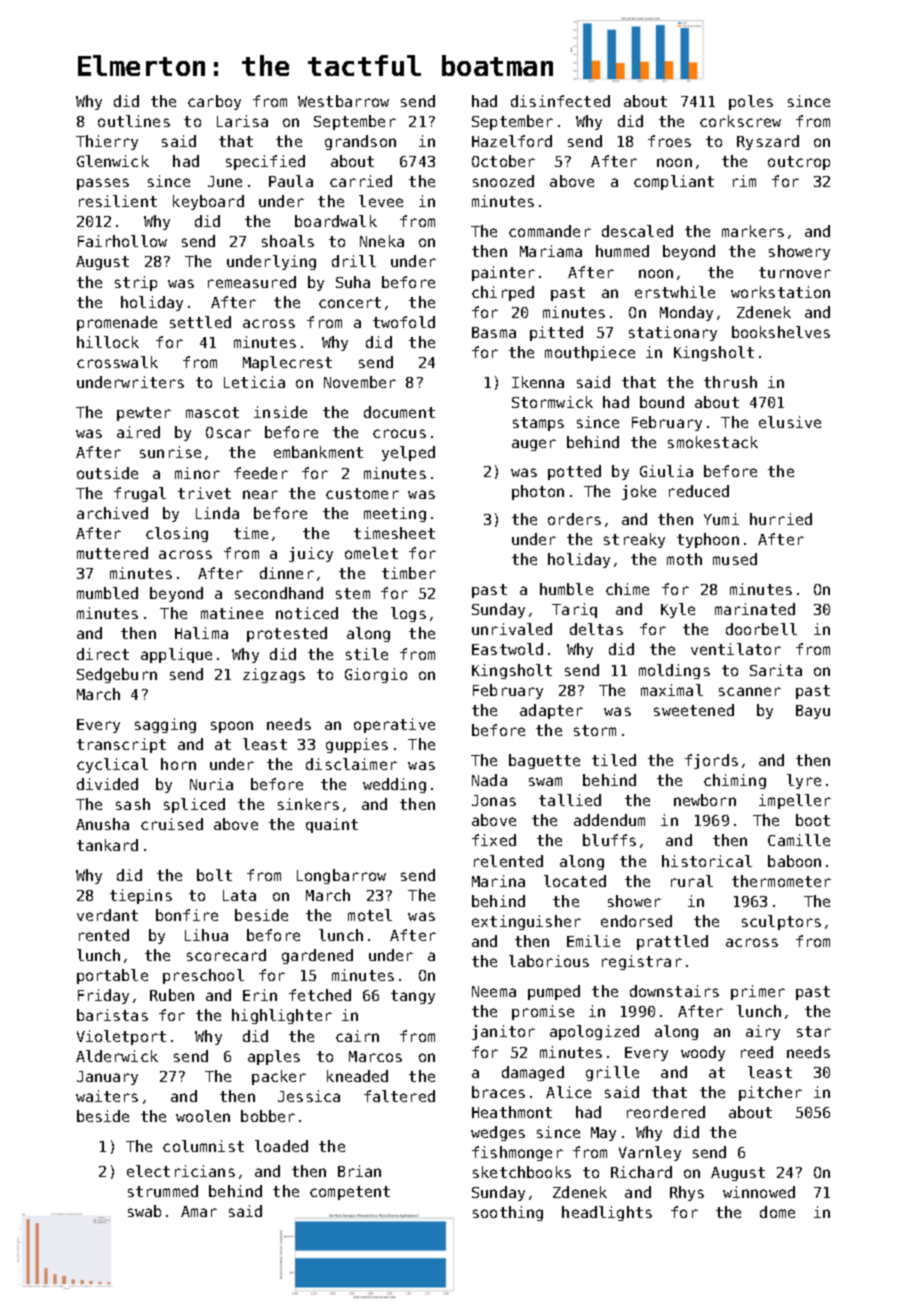  Describe the element at coordinates (239, 895) in the screenshot. I see `Lata` at that location.
